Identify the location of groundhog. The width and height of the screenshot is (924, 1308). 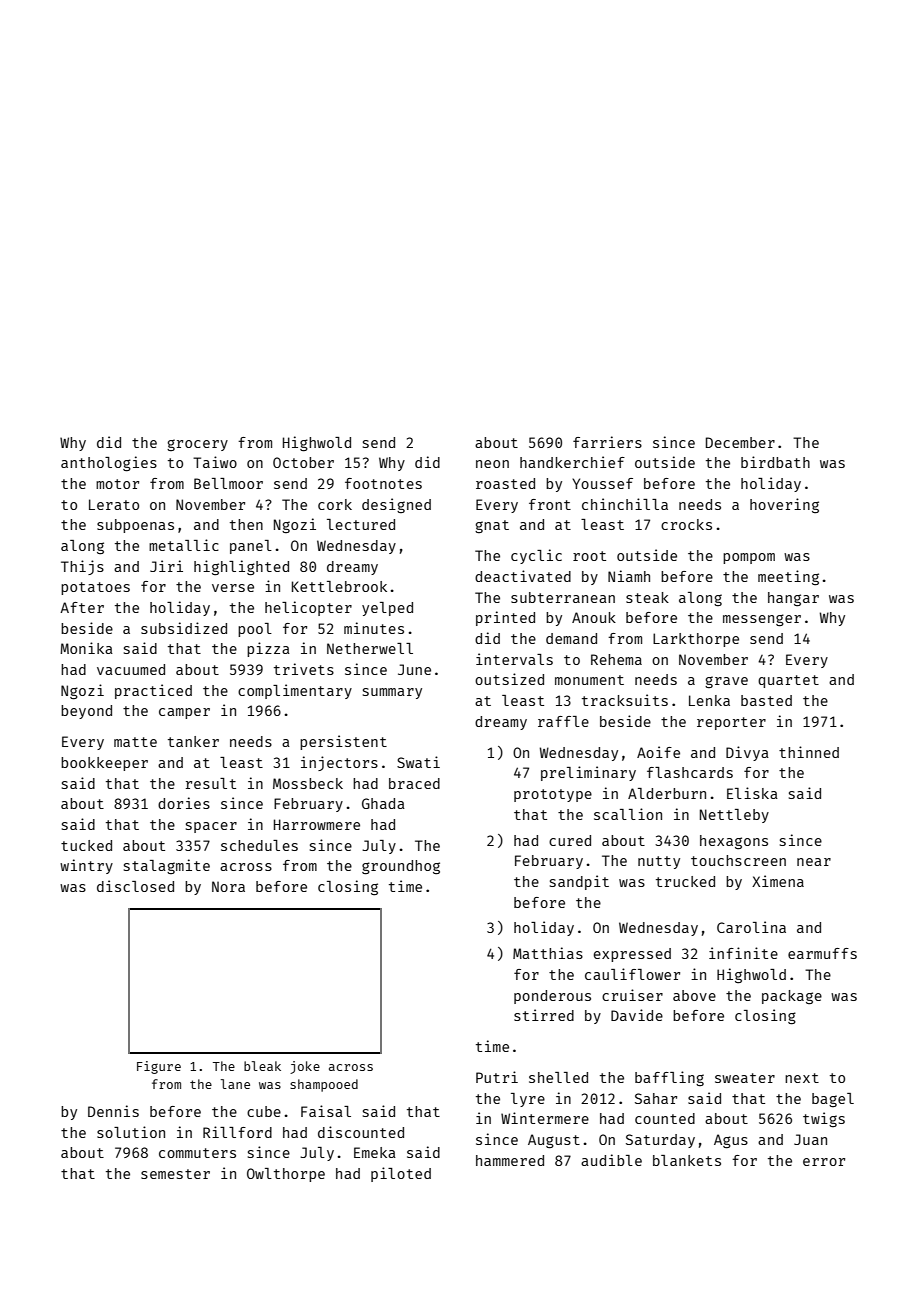
(401, 867).
